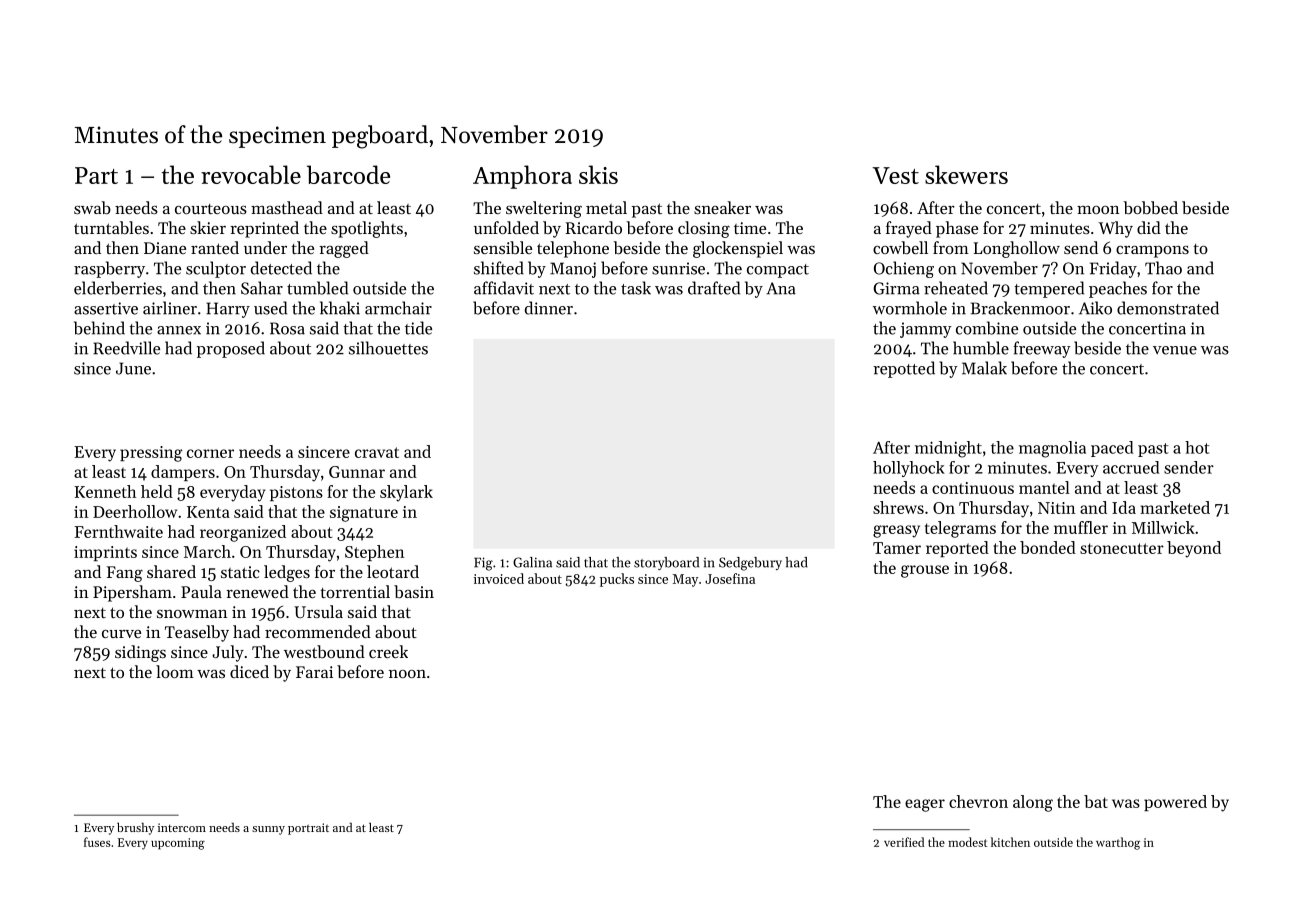 The width and height of the screenshot is (1308, 924). What do you see at coordinates (925, 805) in the screenshot?
I see `eager` at bounding box center [925, 805].
